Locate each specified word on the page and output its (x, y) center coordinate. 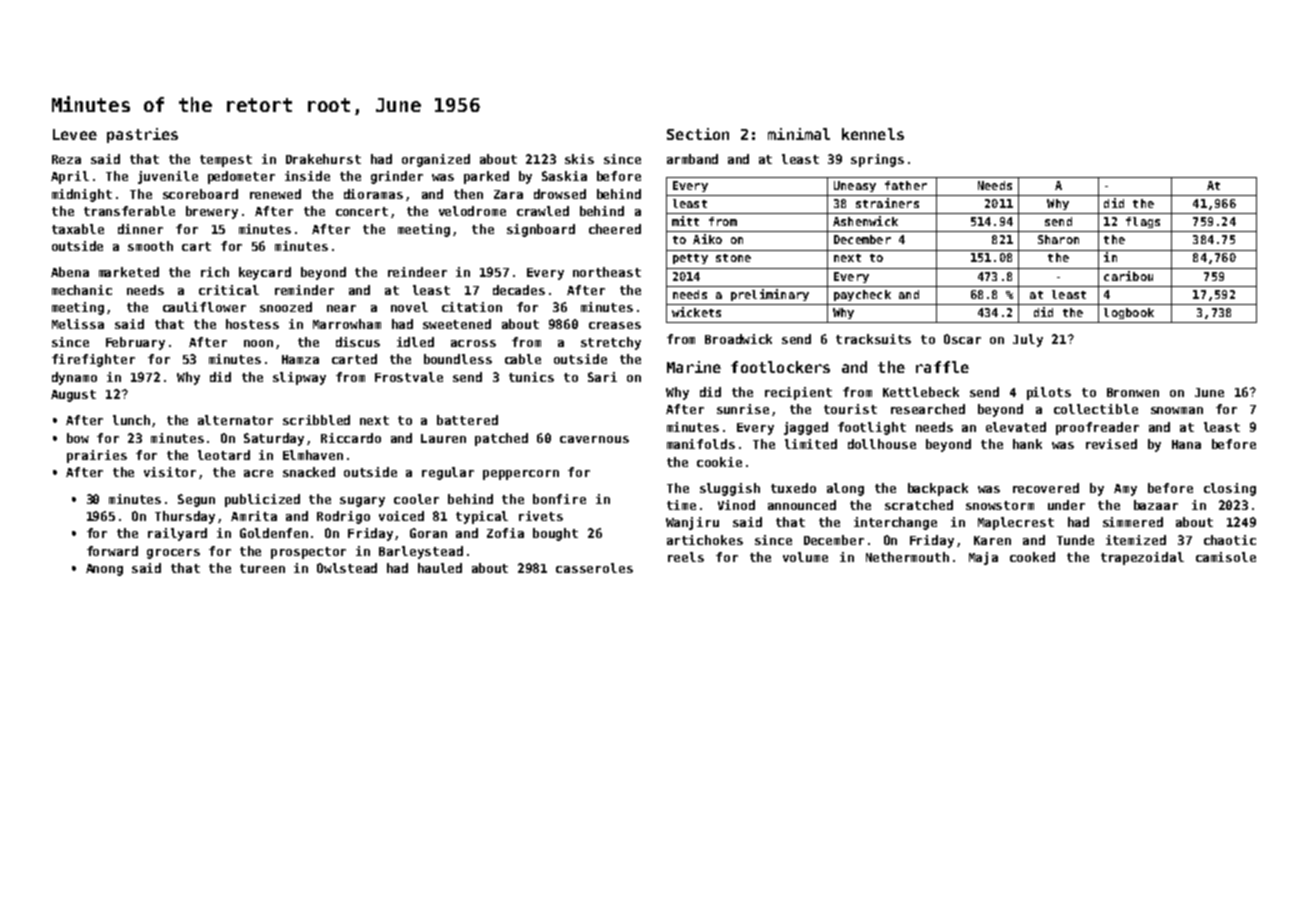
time (681, 505)
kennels (873, 134)
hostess (252, 324)
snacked (309, 472)
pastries (142, 135)
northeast (607, 272)
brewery (212, 212)
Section (698, 134)
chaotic (1230, 540)
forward (112, 551)
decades (519, 290)
